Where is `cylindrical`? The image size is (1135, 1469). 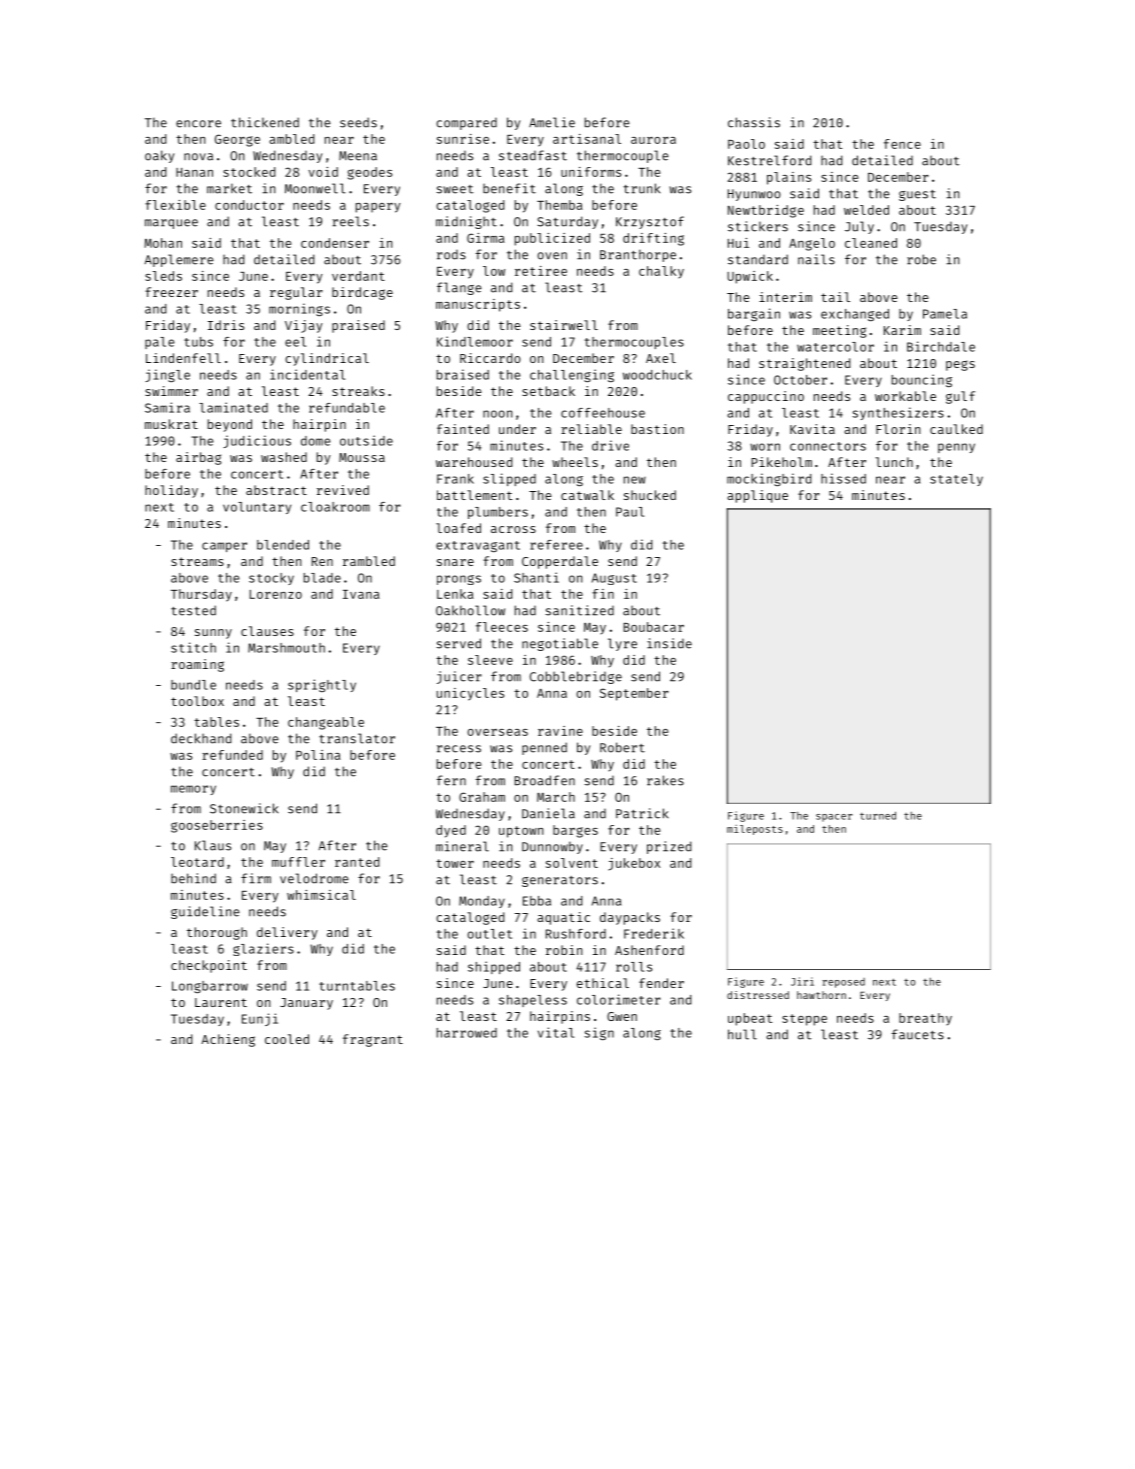 cylindrical is located at coordinates (327, 359).
